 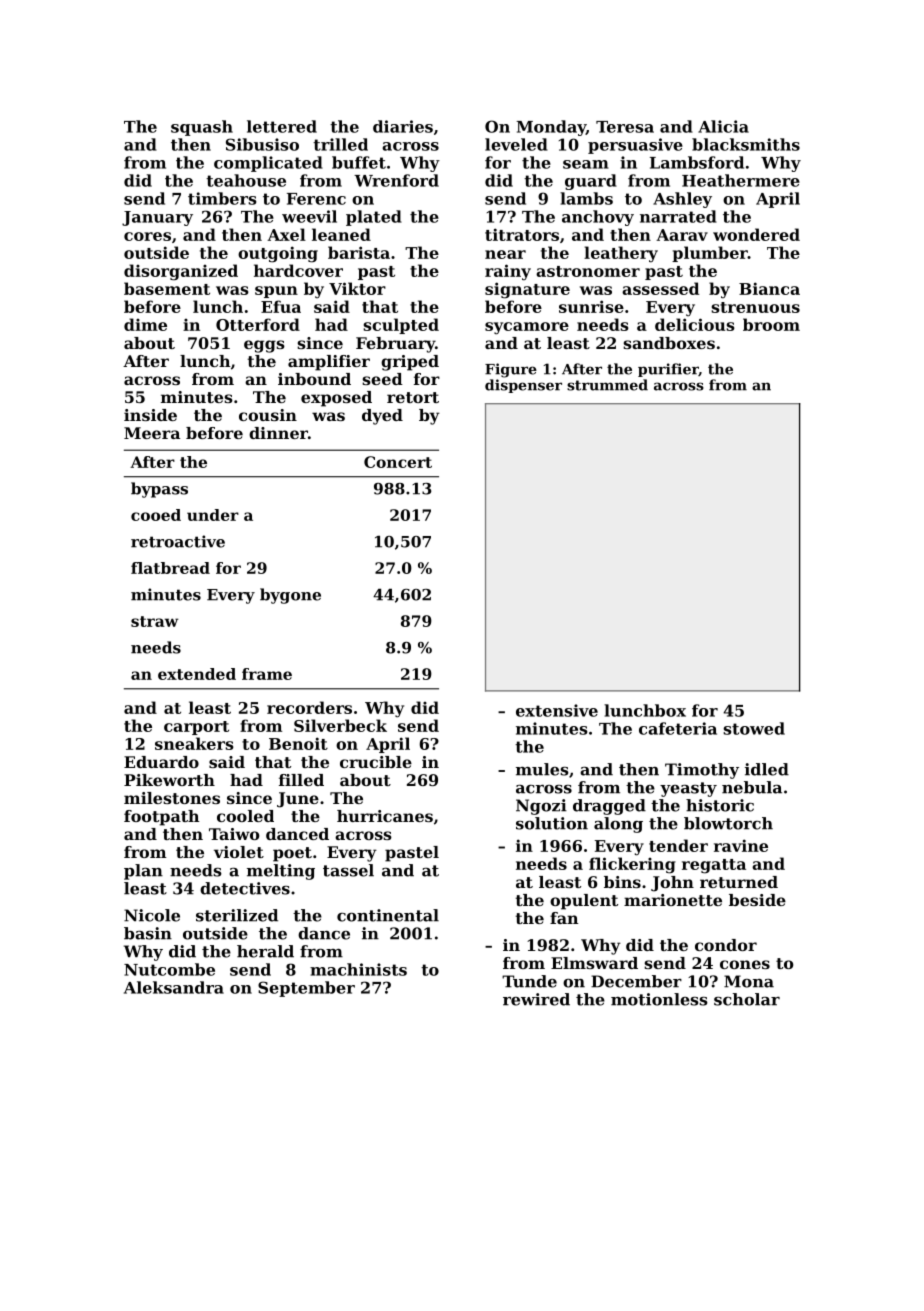 What do you see at coordinates (157, 218) in the page?
I see `January` at bounding box center [157, 218].
